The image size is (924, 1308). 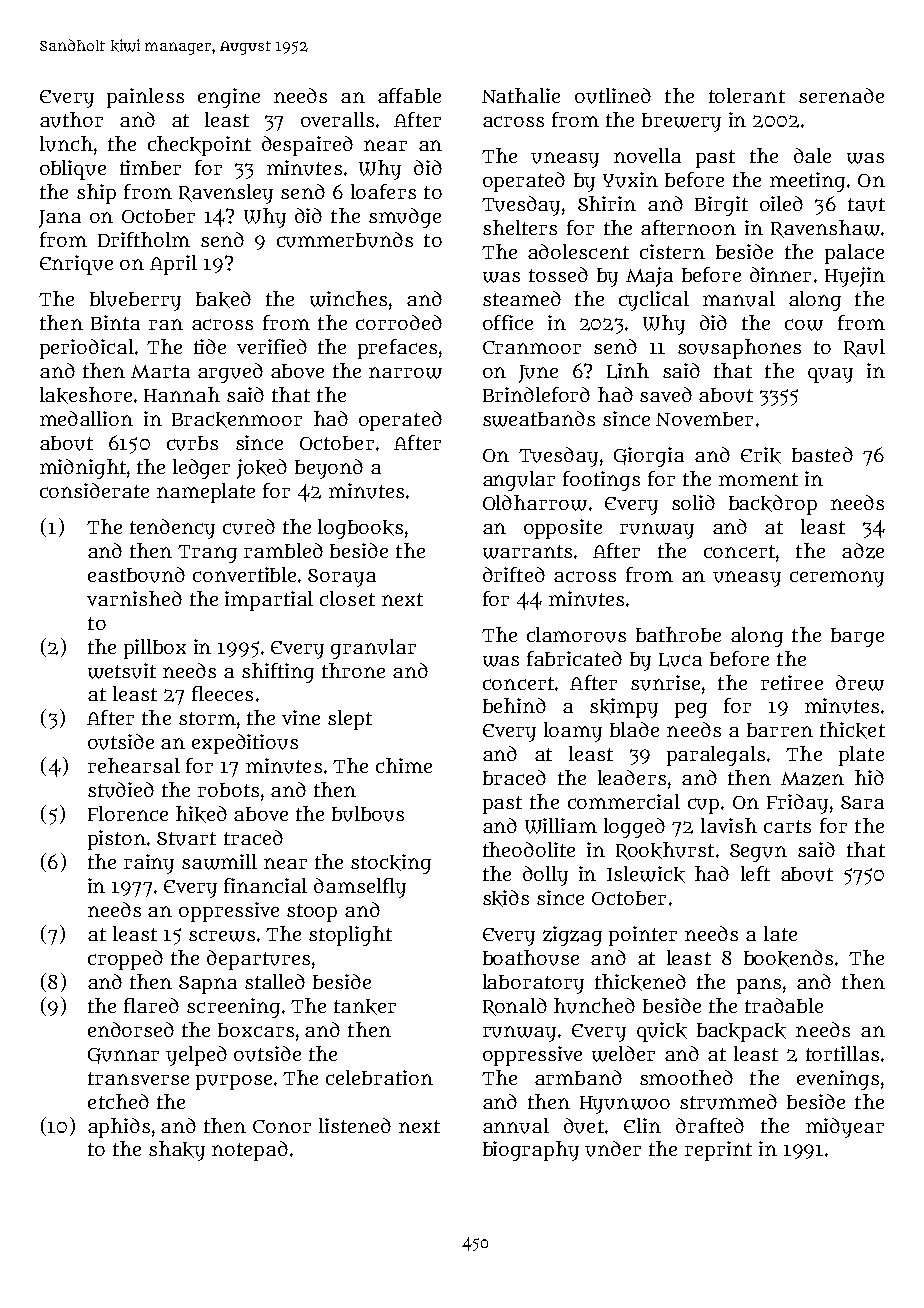 What do you see at coordinates (747, 95) in the screenshot?
I see `tolerant` at bounding box center [747, 95].
